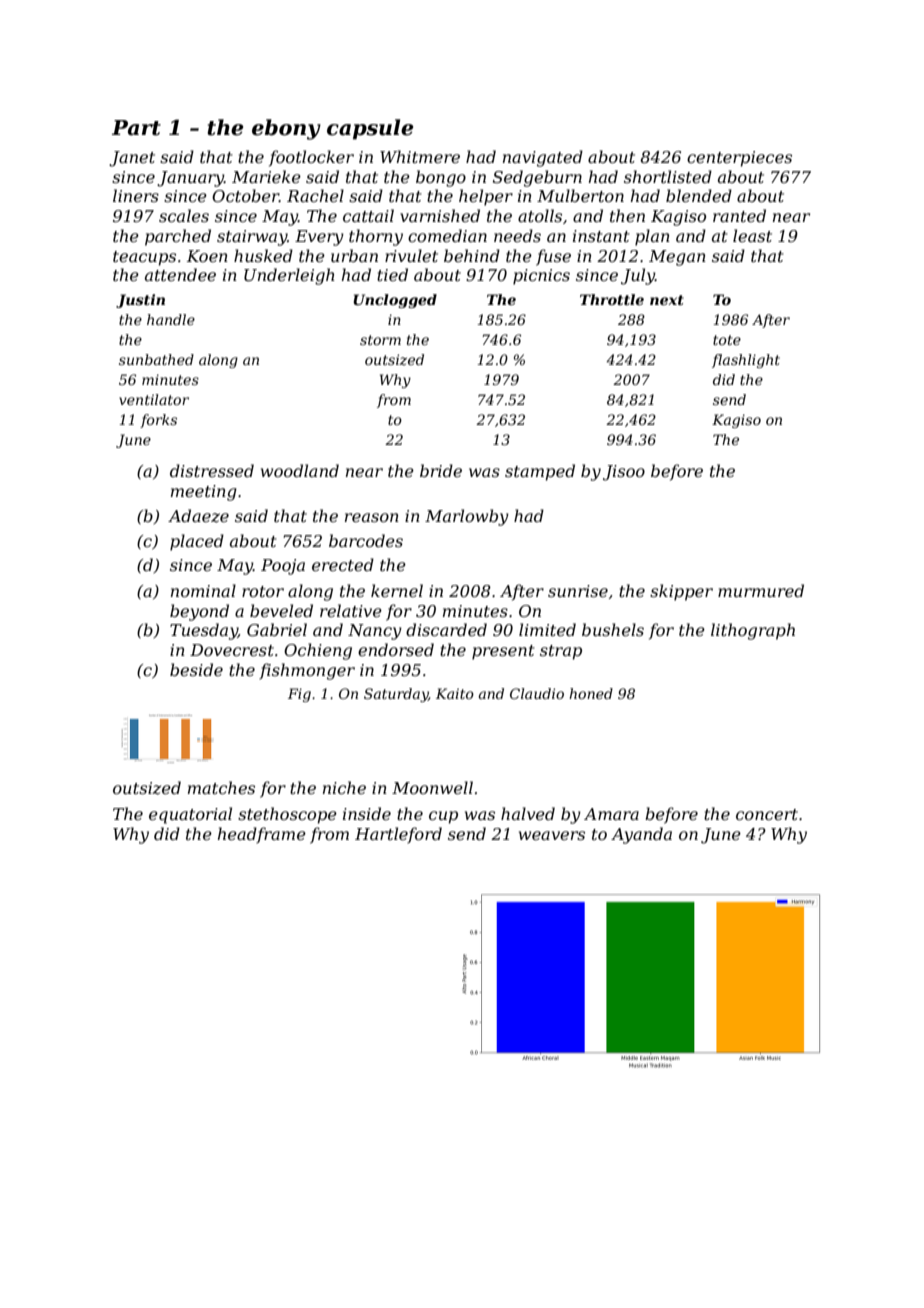 The height and width of the page is (1308, 924). What do you see at coordinates (380, 340) in the page?
I see `storm` at bounding box center [380, 340].
